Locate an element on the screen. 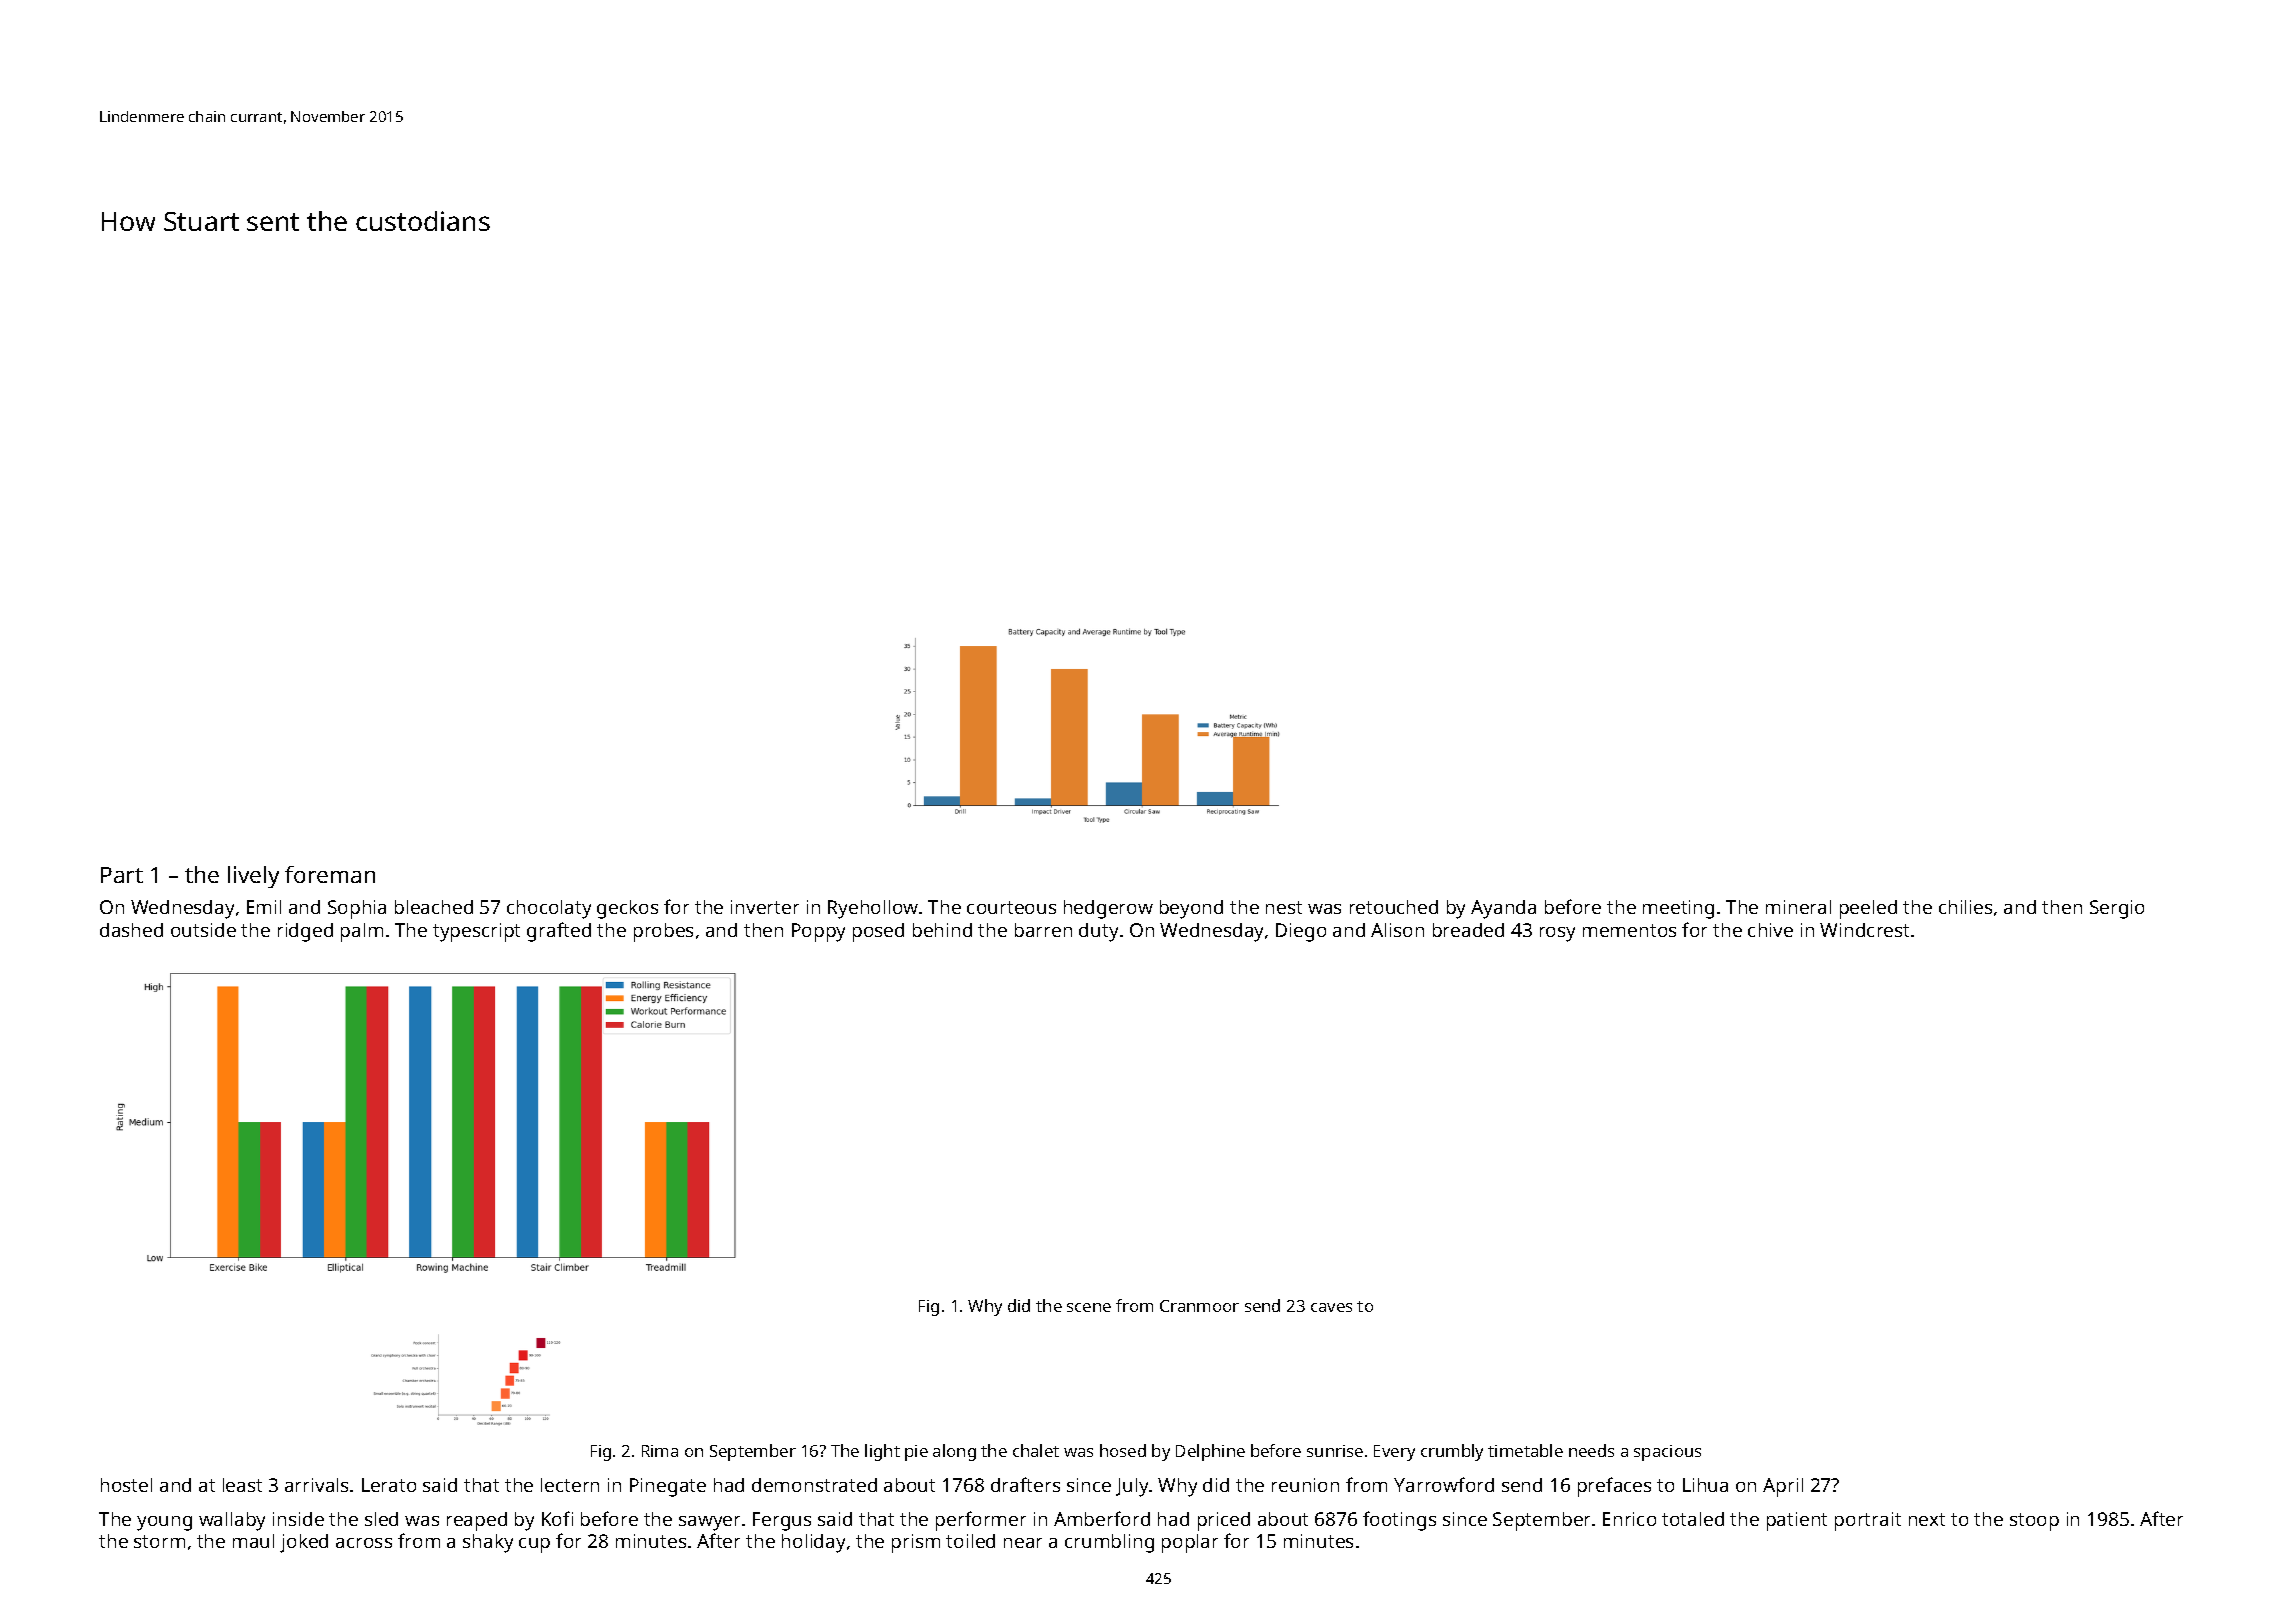 This screenshot has width=2292, height=1620. hedgerow is located at coordinates (1108, 909).
